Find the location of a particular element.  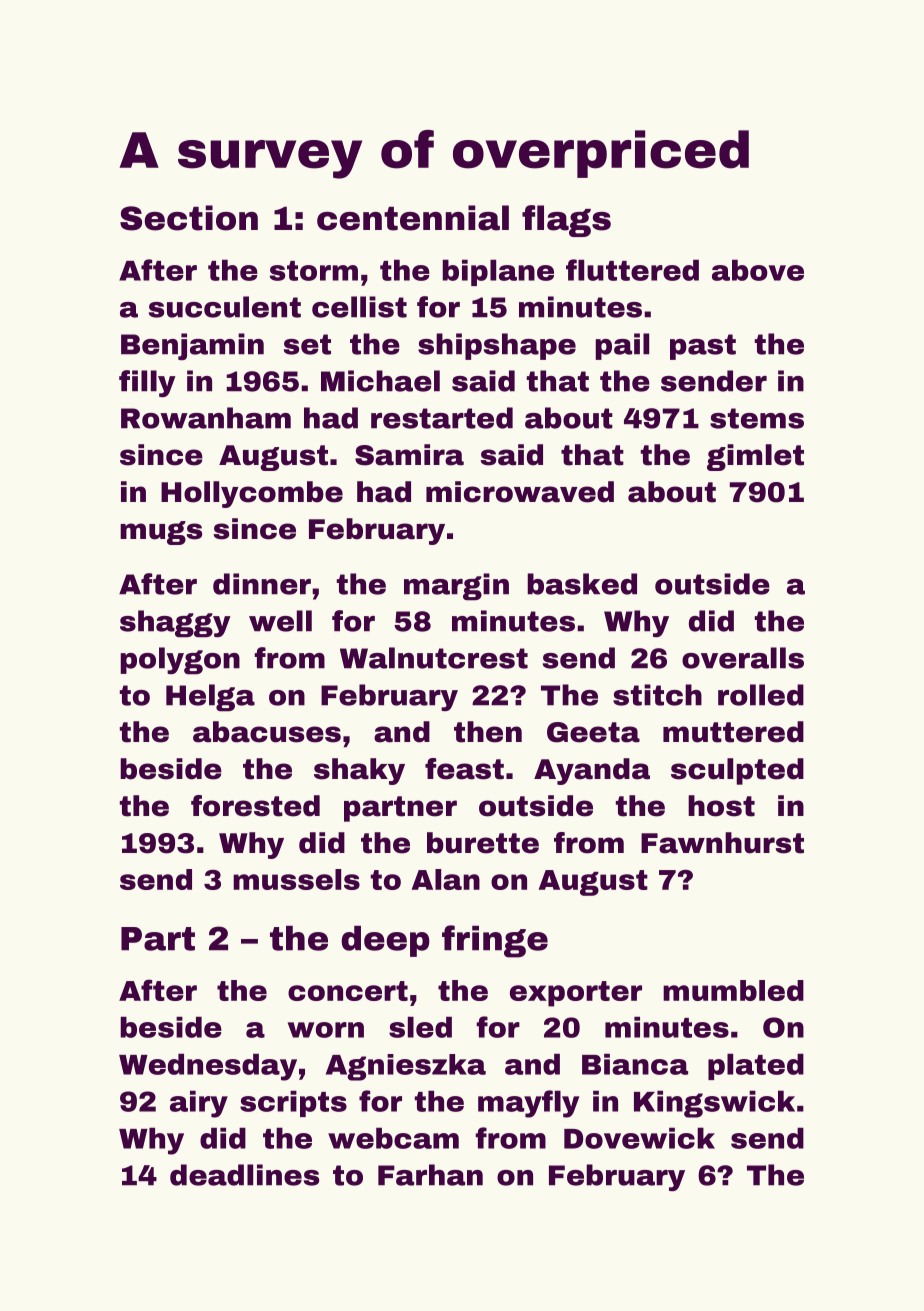

deadlines is located at coordinates (244, 1175).
